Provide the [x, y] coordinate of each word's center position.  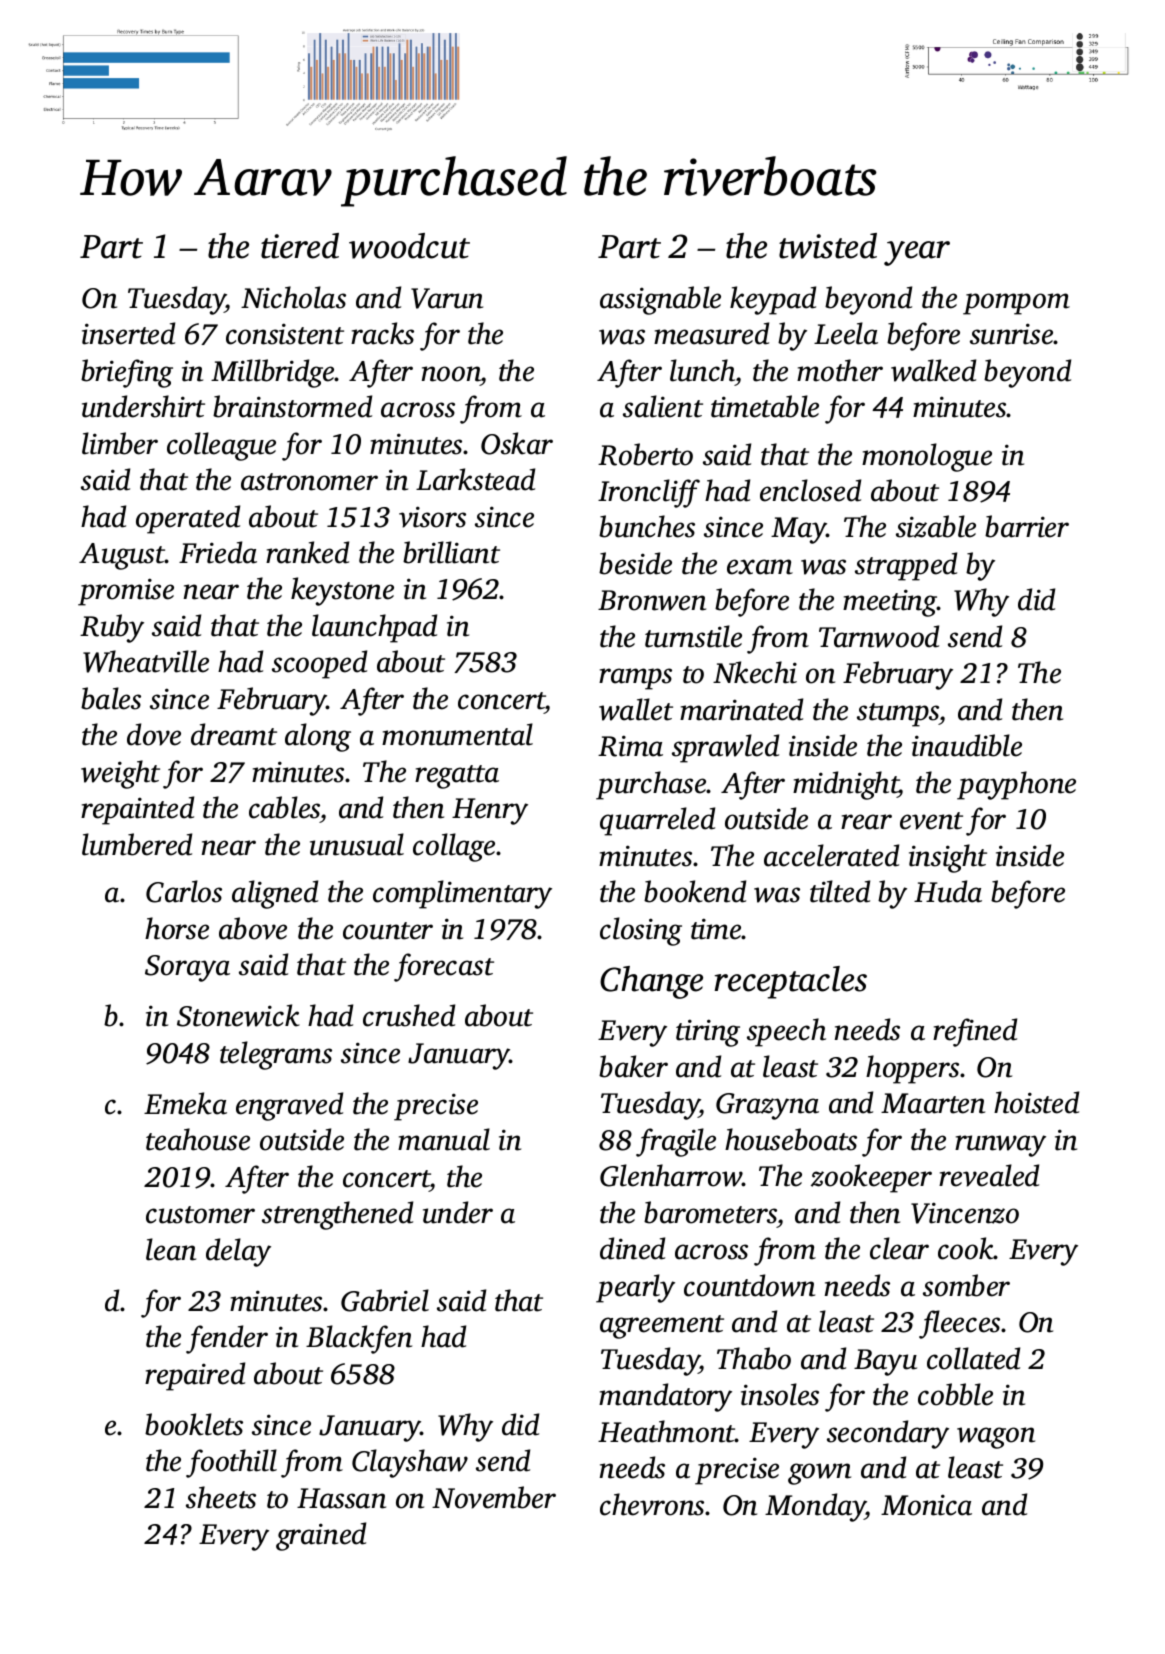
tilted [840, 891]
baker [633, 1066]
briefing [127, 373]
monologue [927, 457]
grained [321, 1536]
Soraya [187, 968]
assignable [660, 300]
